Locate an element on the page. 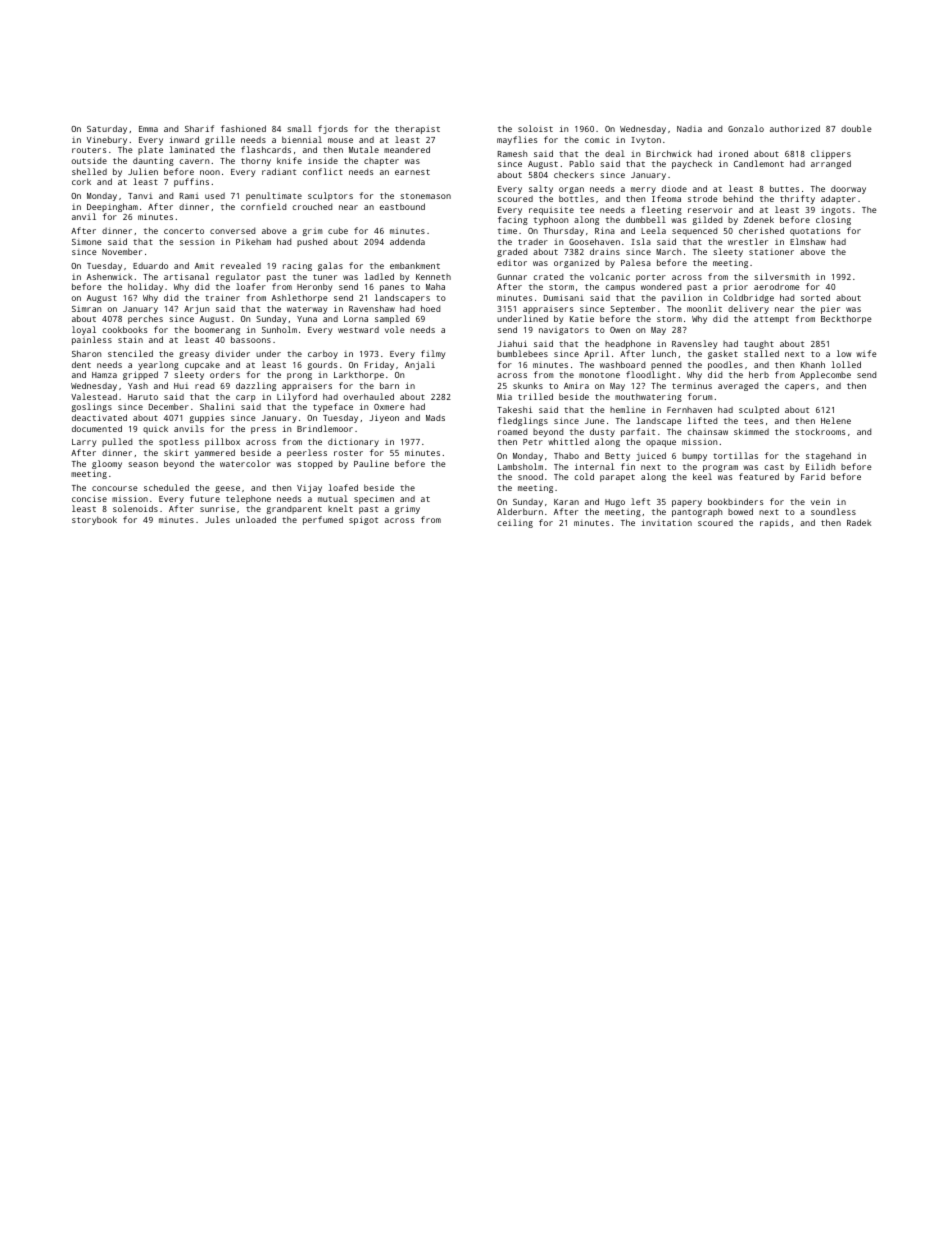 This page has width=952, height=1233. press is located at coordinates (263, 430).
